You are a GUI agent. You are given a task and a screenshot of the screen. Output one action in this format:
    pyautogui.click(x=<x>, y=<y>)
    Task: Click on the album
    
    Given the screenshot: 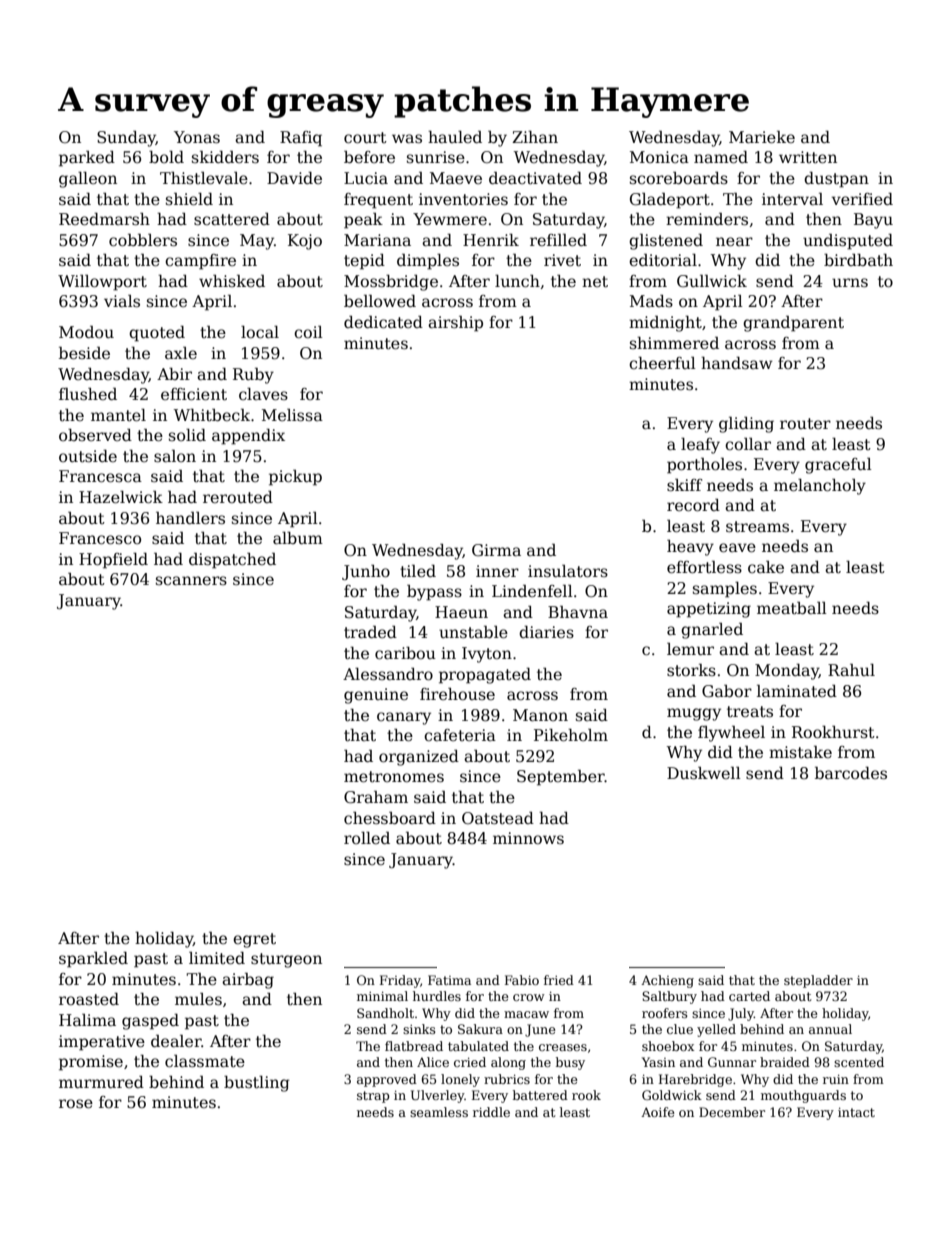 What is the action you would take?
    pyautogui.click(x=298, y=538)
